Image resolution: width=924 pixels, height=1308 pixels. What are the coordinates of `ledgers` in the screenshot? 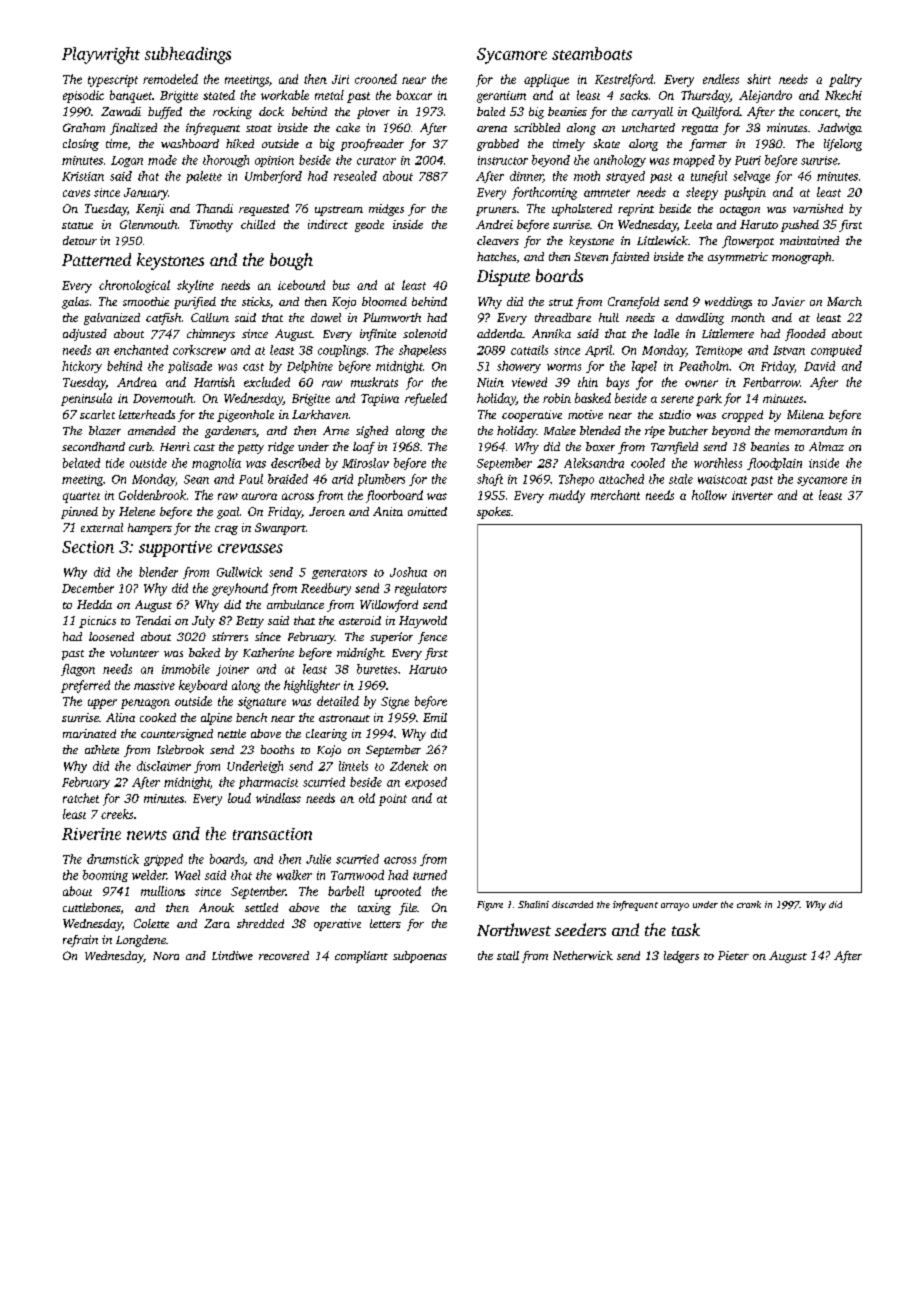 It's located at (681, 957).
